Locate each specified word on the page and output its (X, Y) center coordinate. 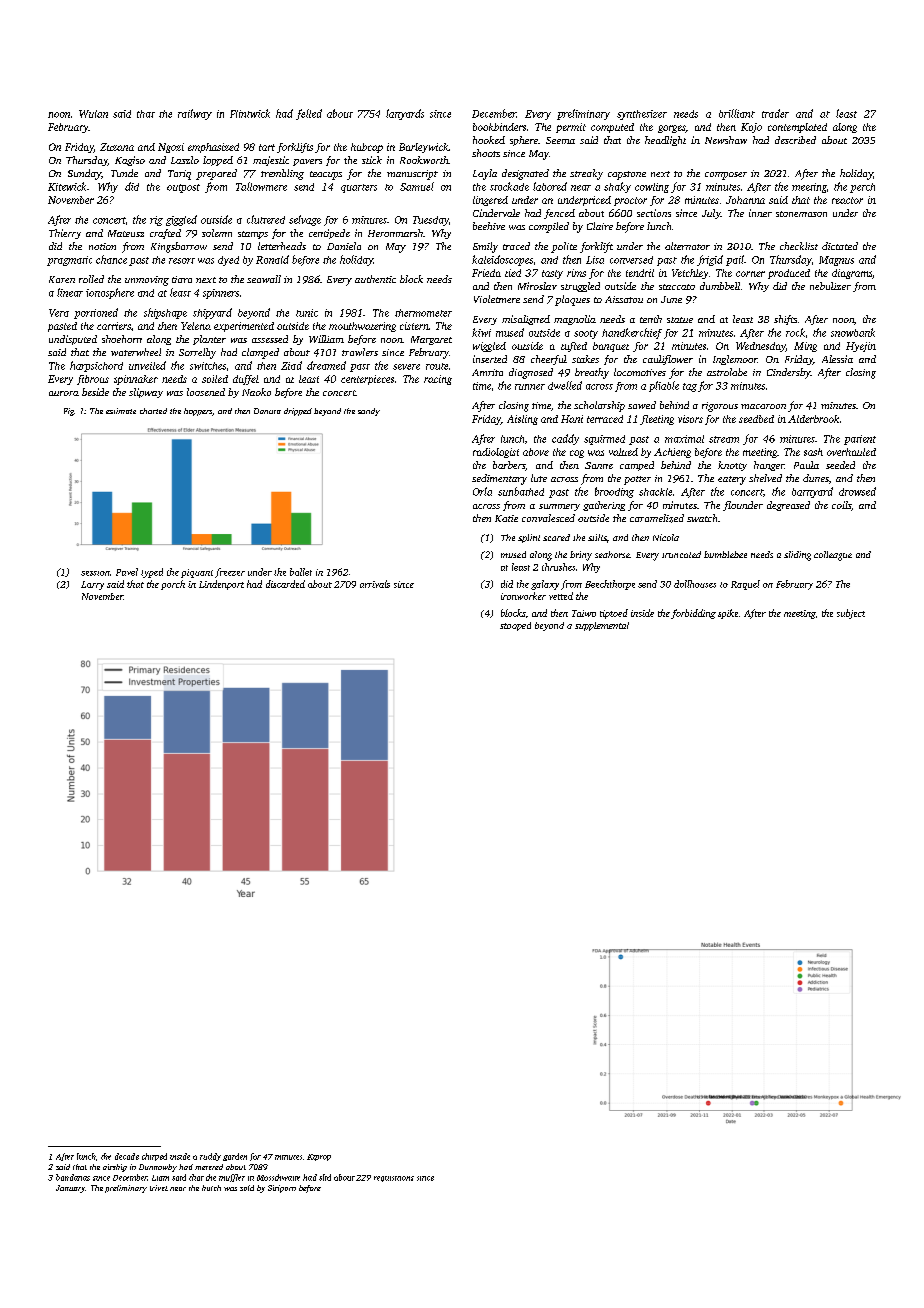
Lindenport (221, 585)
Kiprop (319, 1157)
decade (127, 1156)
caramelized (657, 518)
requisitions (394, 1179)
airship (115, 1168)
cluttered (266, 219)
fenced (559, 214)
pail (735, 260)
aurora (64, 393)
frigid (710, 260)
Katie (506, 518)
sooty (586, 334)
